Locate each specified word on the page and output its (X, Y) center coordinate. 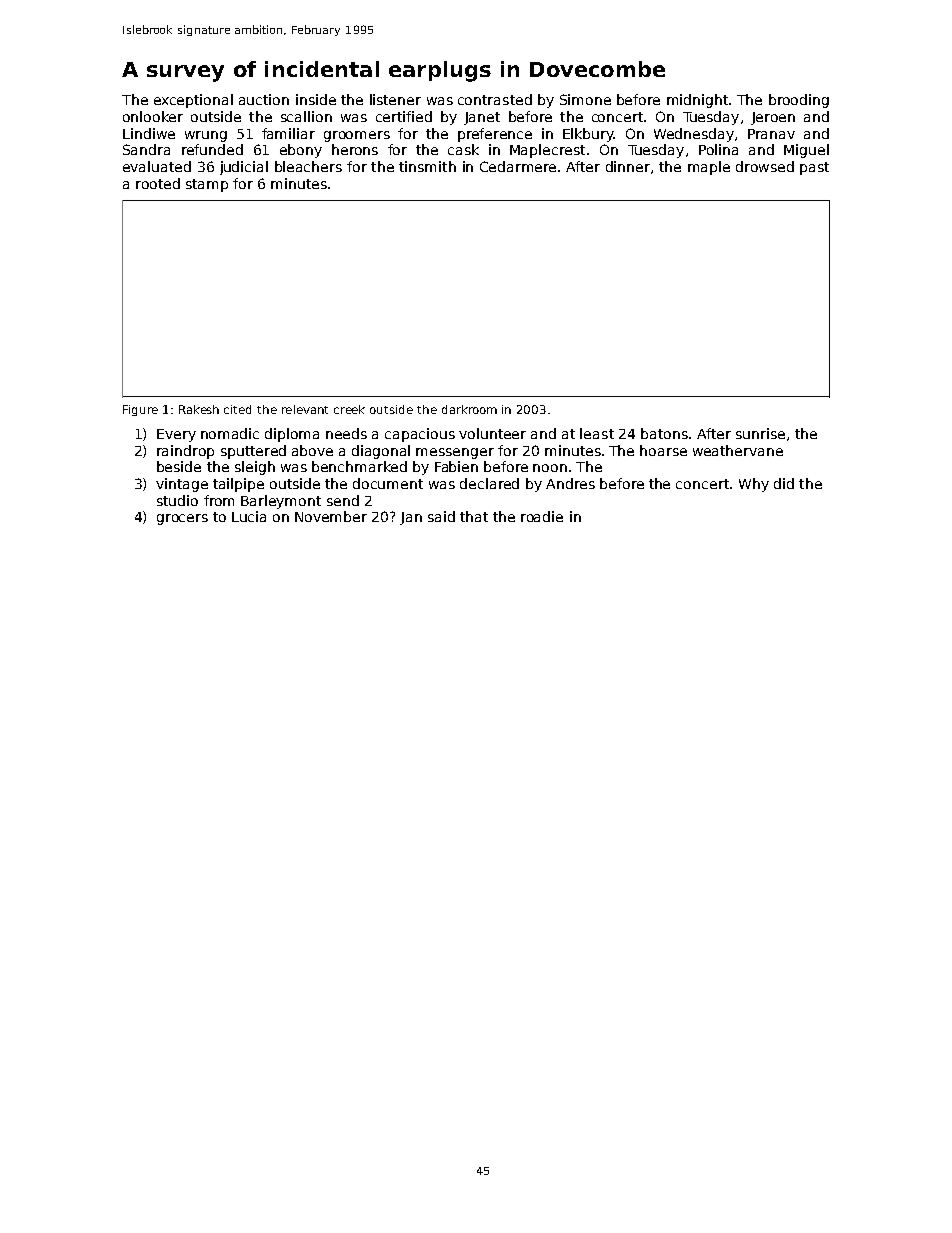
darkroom (469, 409)
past (814, 168)
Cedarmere (518, 166)
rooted (158, 183)
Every (176, 435)
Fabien (456, 466)
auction (264, 99)
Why (754, 485)
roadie (542, 516)
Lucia (249, 516)
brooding (799, 101)
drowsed (765, 166)
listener (395, 99)
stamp (207, 185)
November (331, 516)
